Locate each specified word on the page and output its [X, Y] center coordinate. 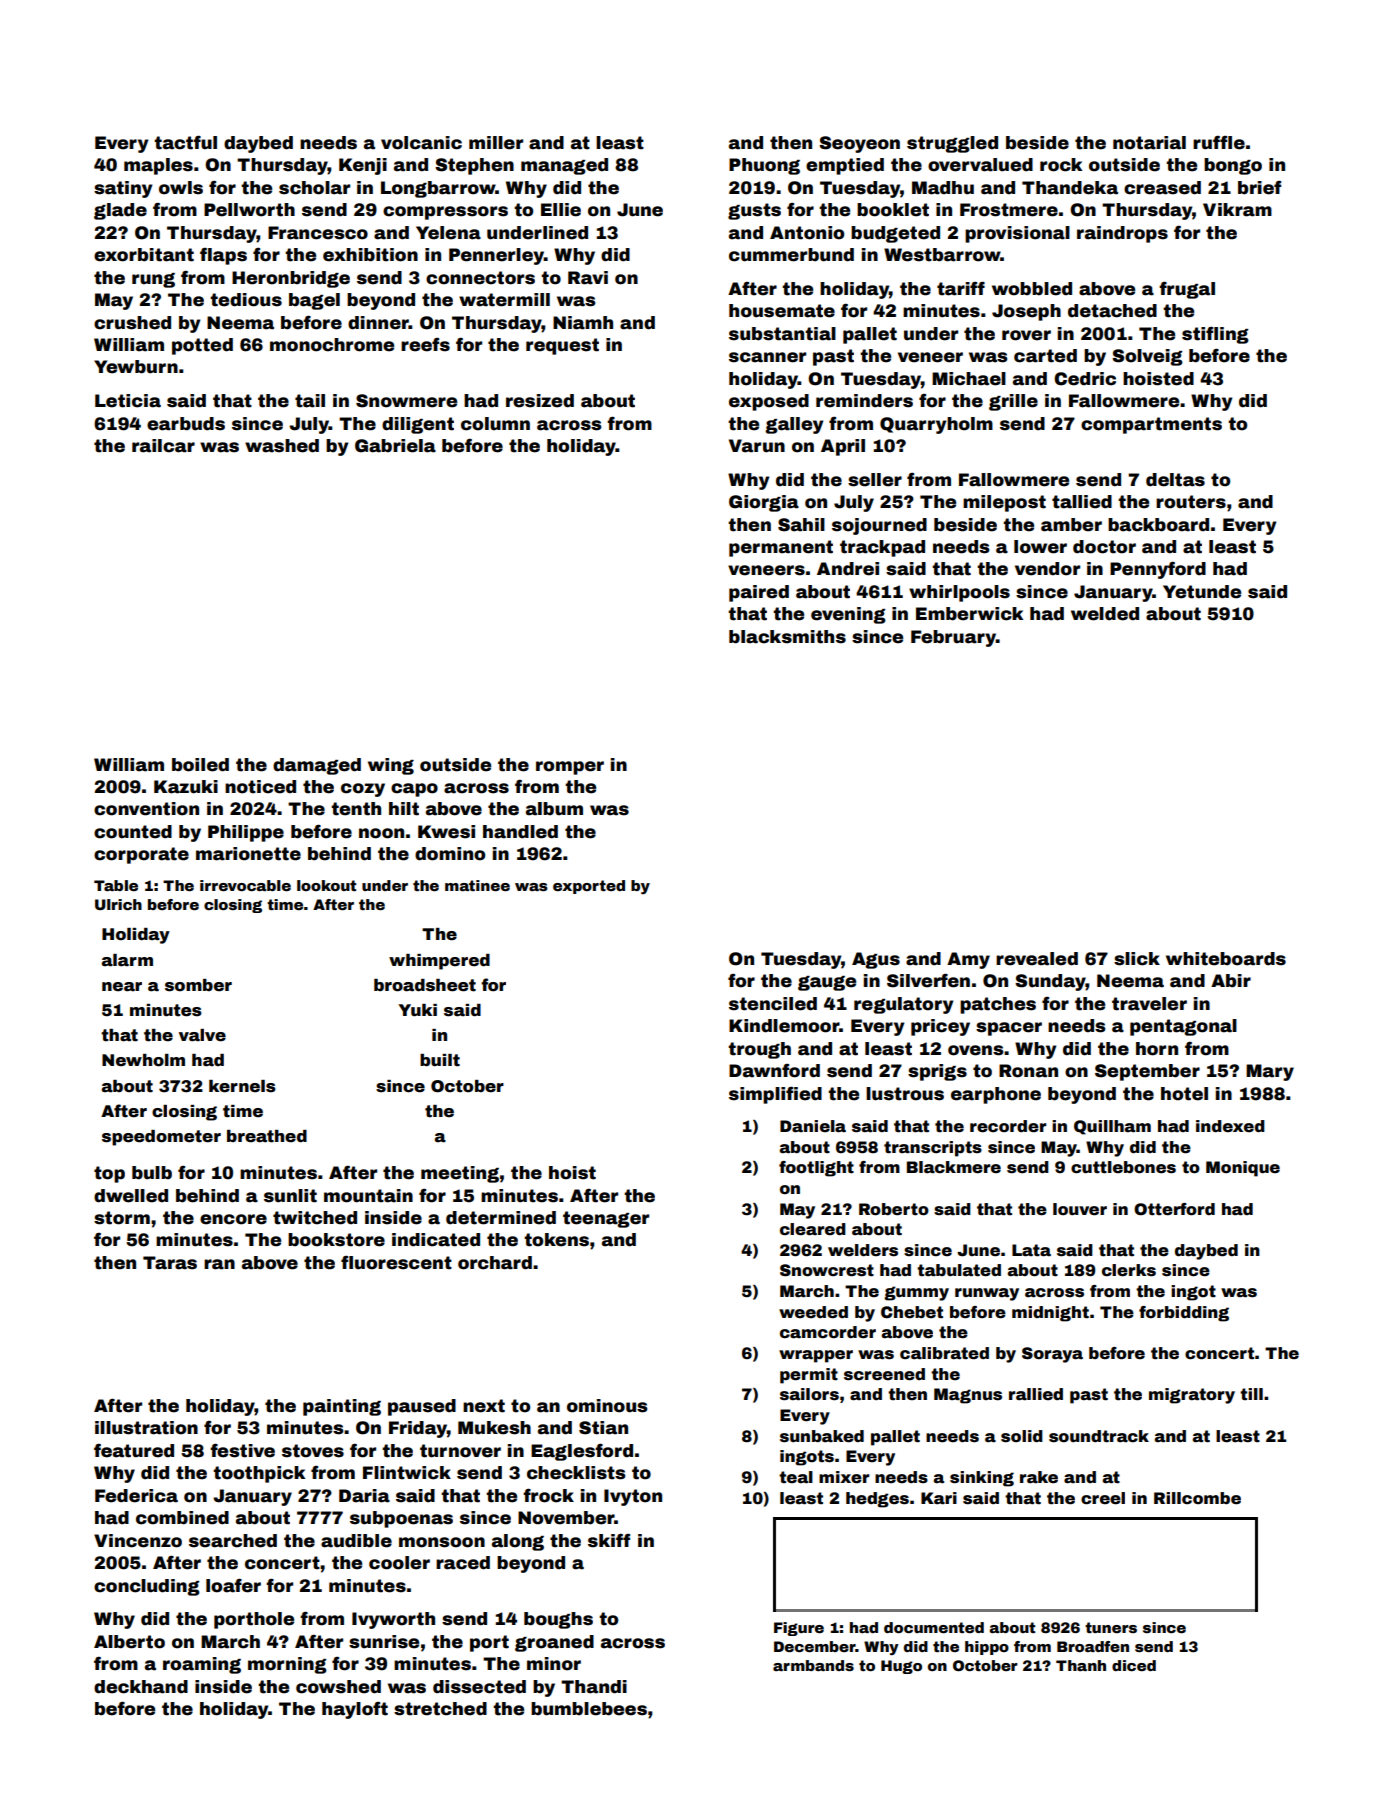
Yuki [417, 1010]
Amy [968, 960]
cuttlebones [1123, 1167]
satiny [123, 189]
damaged [317, 766]
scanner [767, 357]
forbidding [1184, 1314]
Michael [969, 379]
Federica [136, 1496]
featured [134, 1451]
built [440, 1060]
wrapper [816, 1356]
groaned [554, 1643]
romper [570, 768]
